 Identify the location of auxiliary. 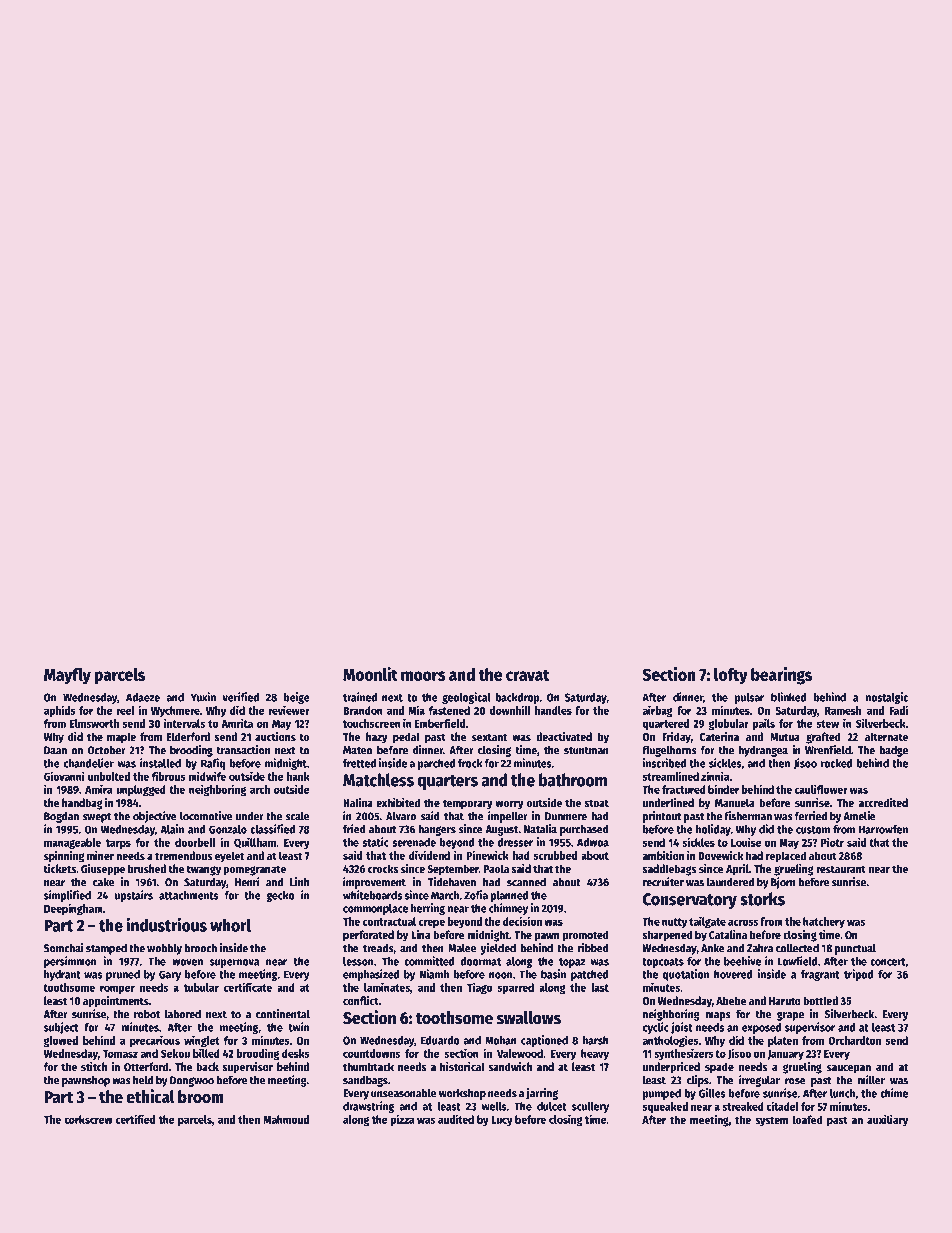
(887, 1121).
